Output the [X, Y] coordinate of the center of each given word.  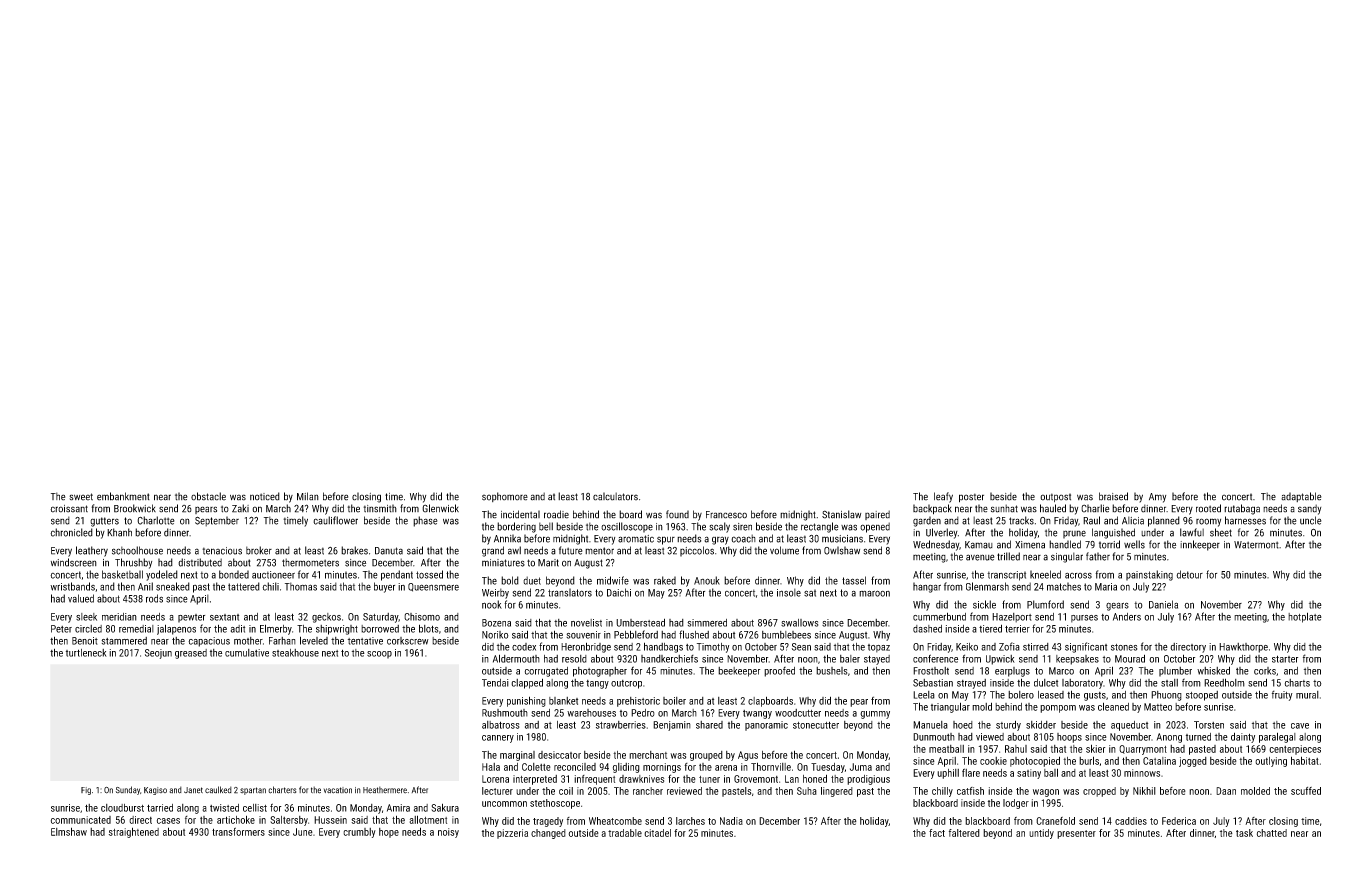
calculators [615, 496]
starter [1285, 659]
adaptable [1301, 497]
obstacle [208, 496]
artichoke [236, 819]
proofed [779, 672]
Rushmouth [505, 713]
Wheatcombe [615, 821]
